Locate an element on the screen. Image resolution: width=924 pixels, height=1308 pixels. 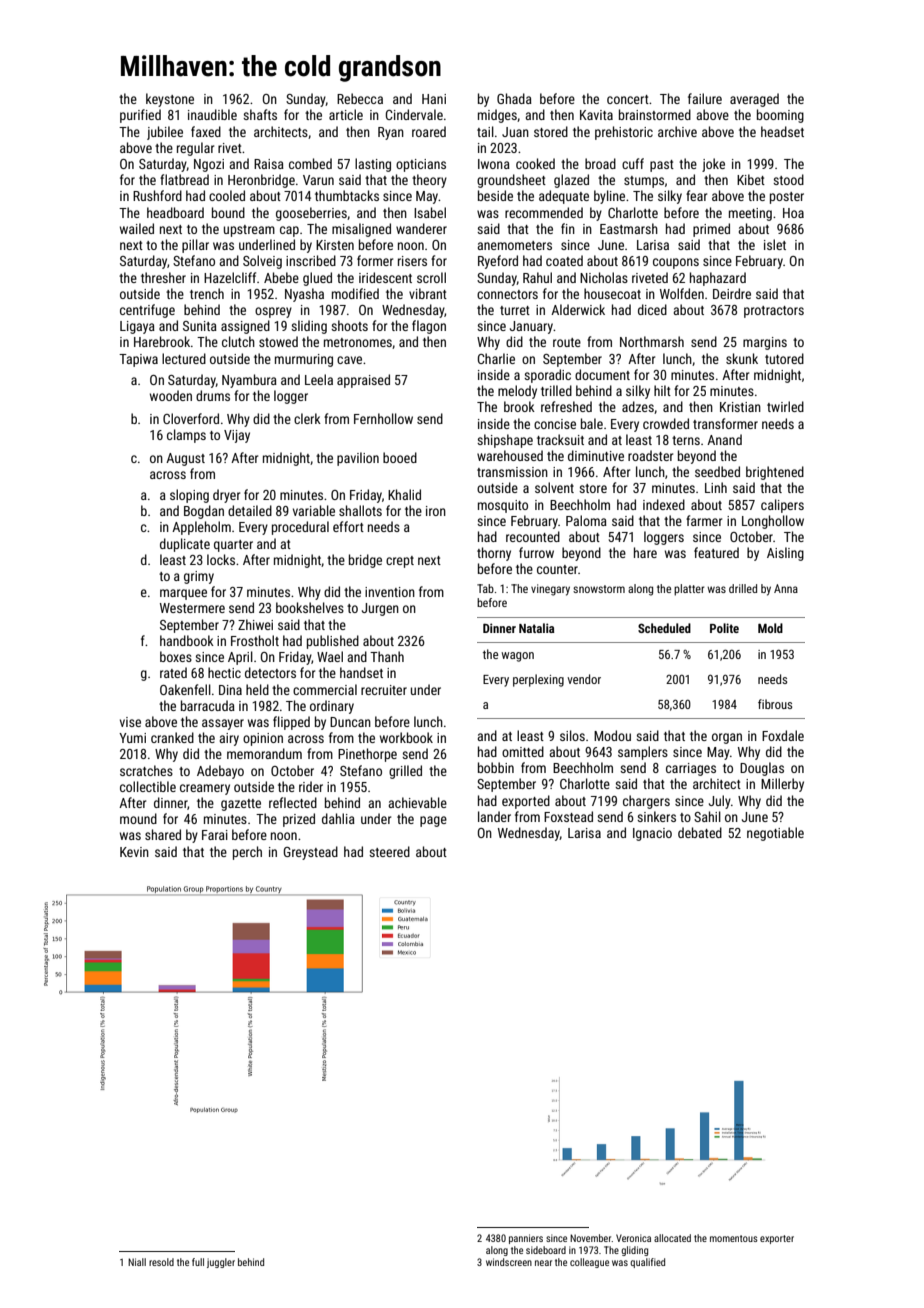
Foxstead is located at coordinates (568, 816).
